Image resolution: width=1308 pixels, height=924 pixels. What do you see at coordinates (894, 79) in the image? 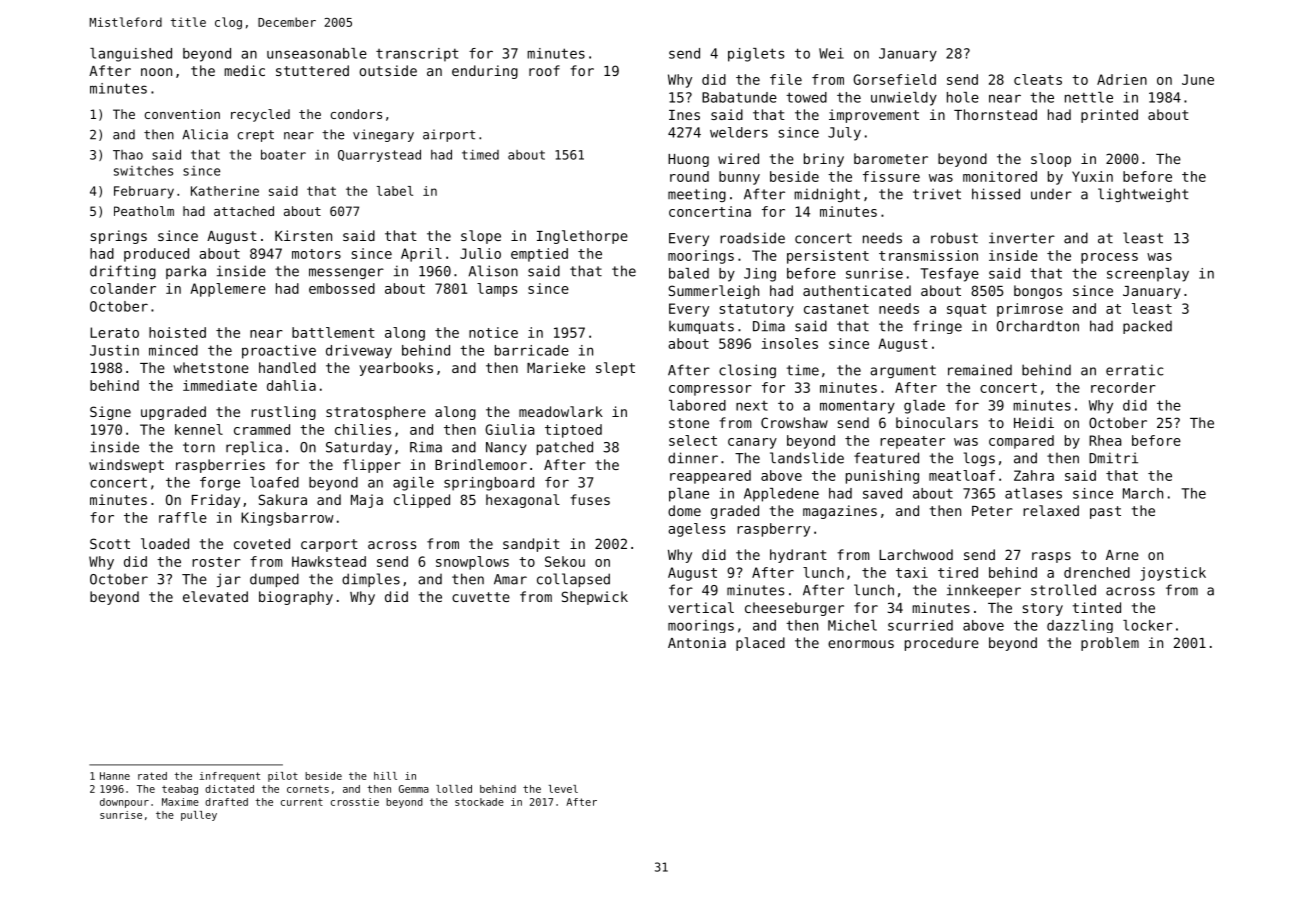
I see `Gorsefield` at bounding box center [894, 79].
